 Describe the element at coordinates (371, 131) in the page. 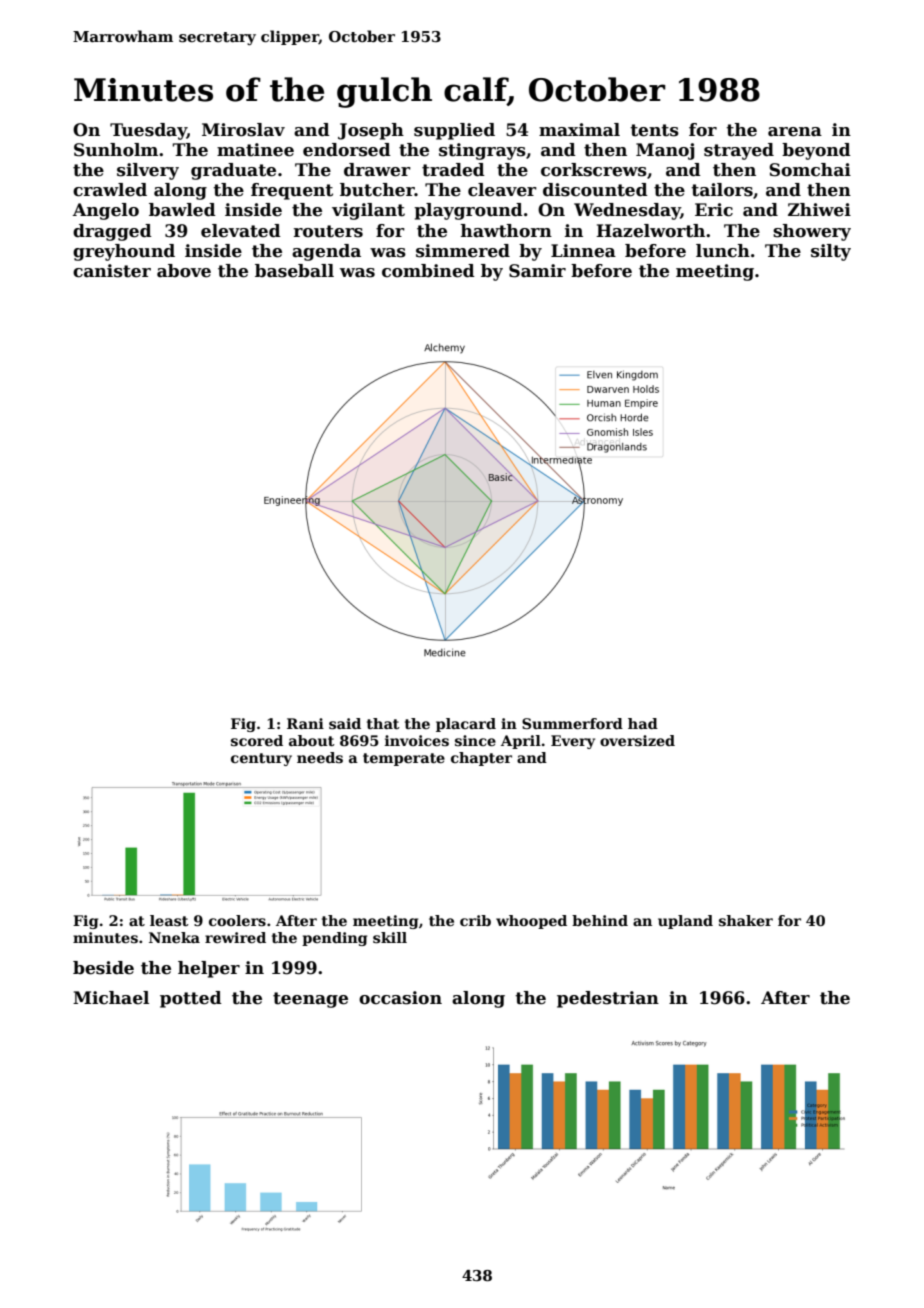

I see `Joseph` at that location.
